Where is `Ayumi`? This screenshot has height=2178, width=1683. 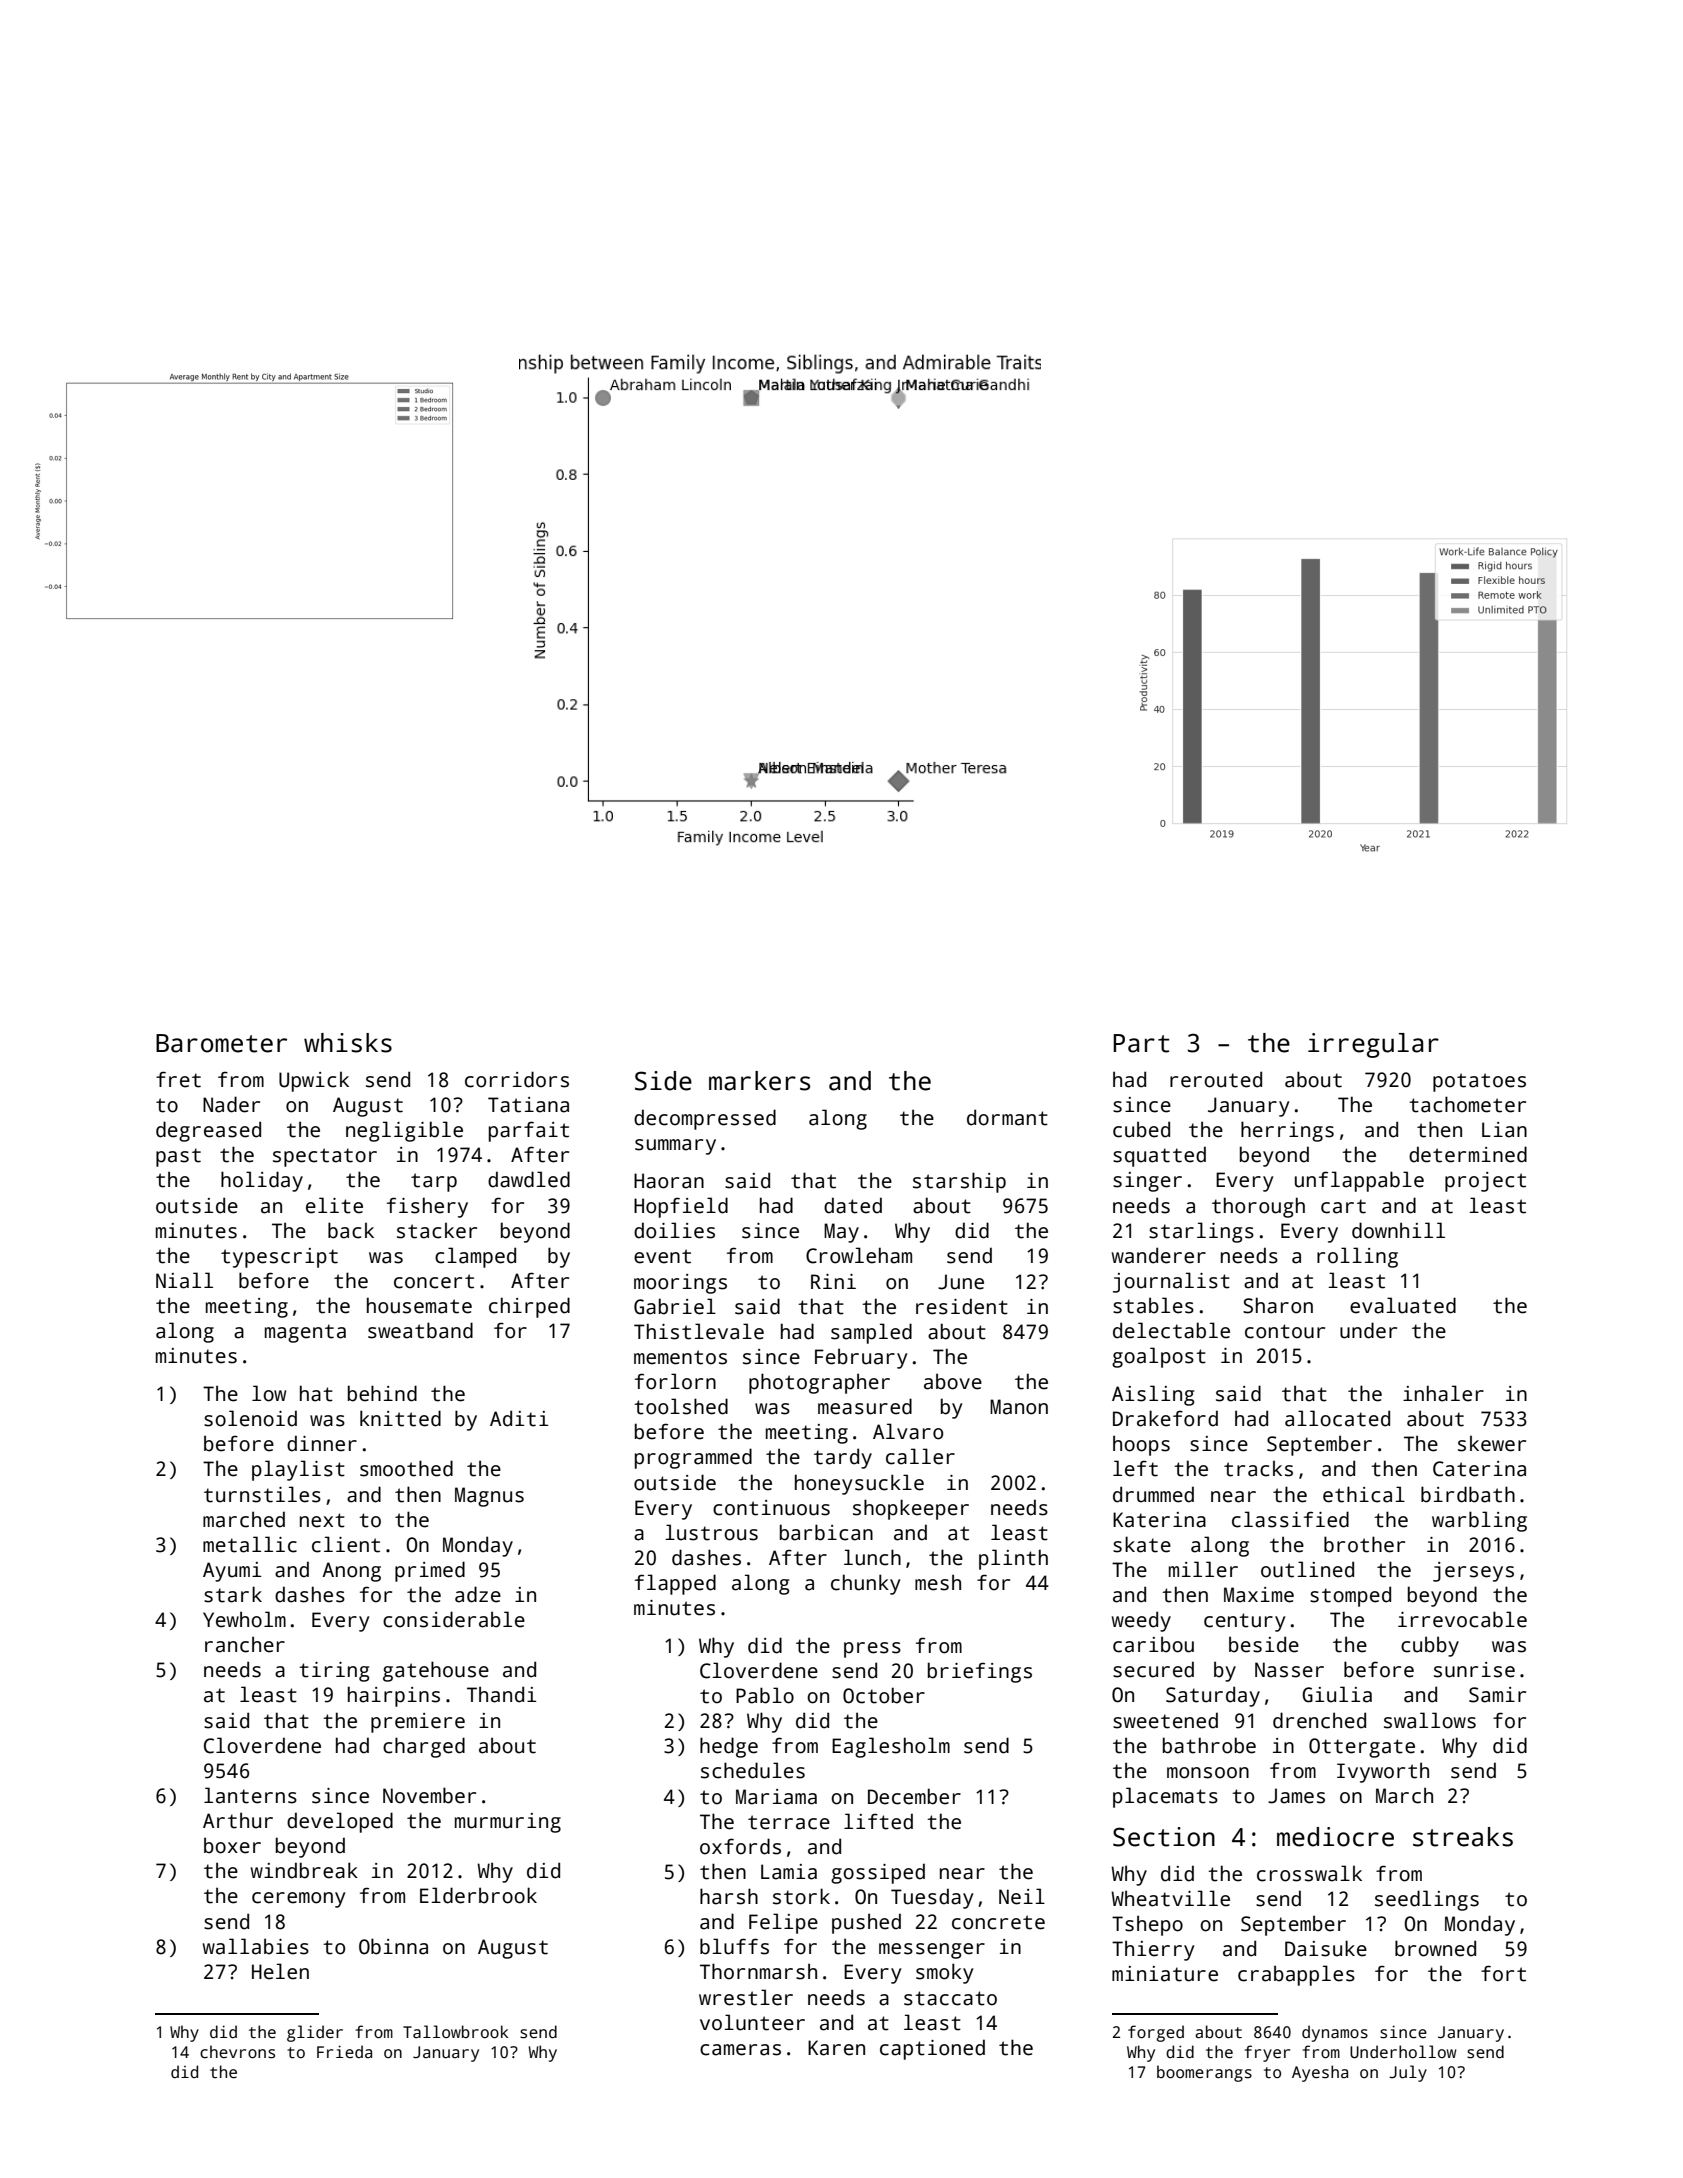 Ayumi is located at coordinates (232, 1572).
